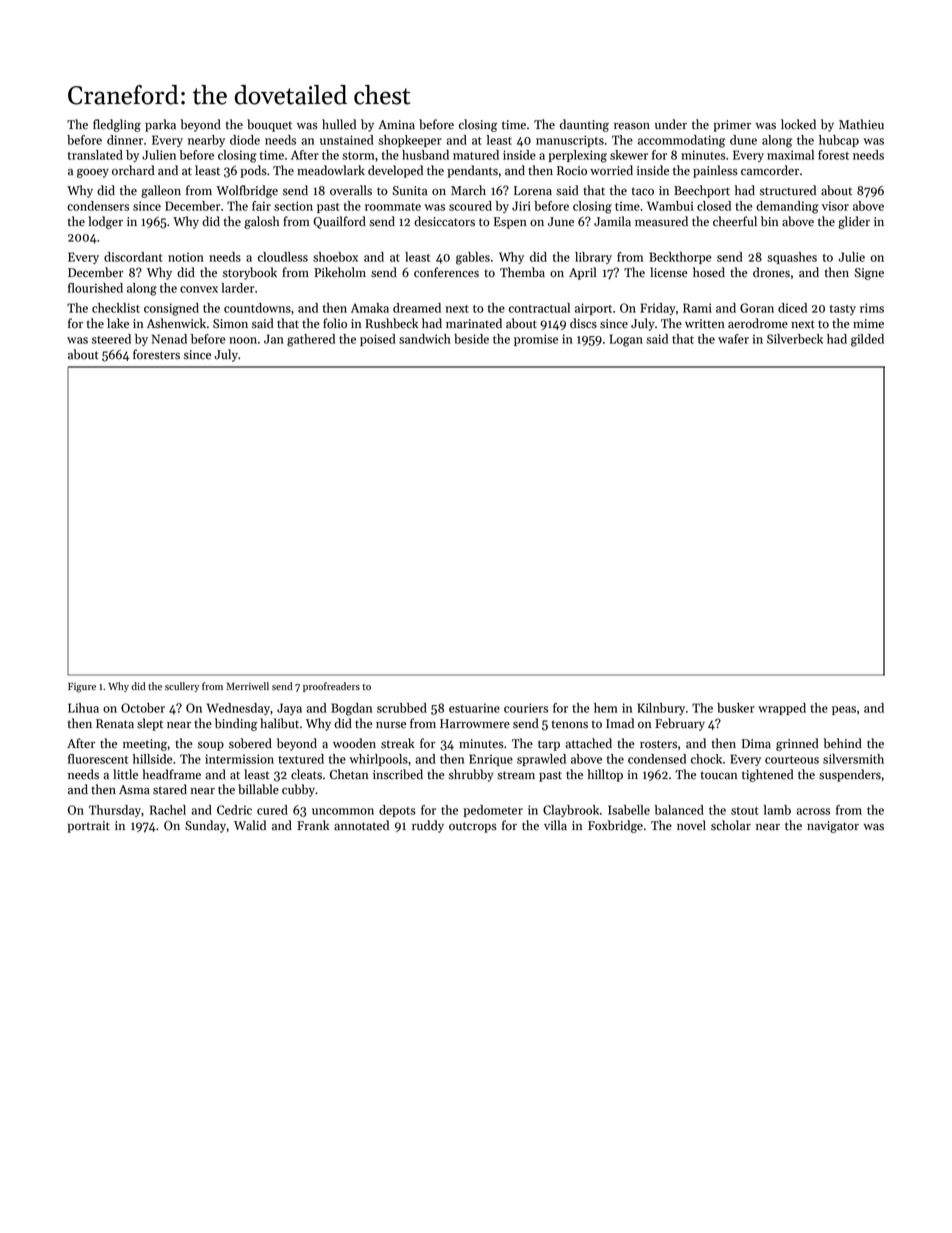 Image resolution: width=952 pixels, height=1233 pixels. What do you see at coordinates (555, 825) in the document?
I see `villa` at bounding box center [555, 825].
